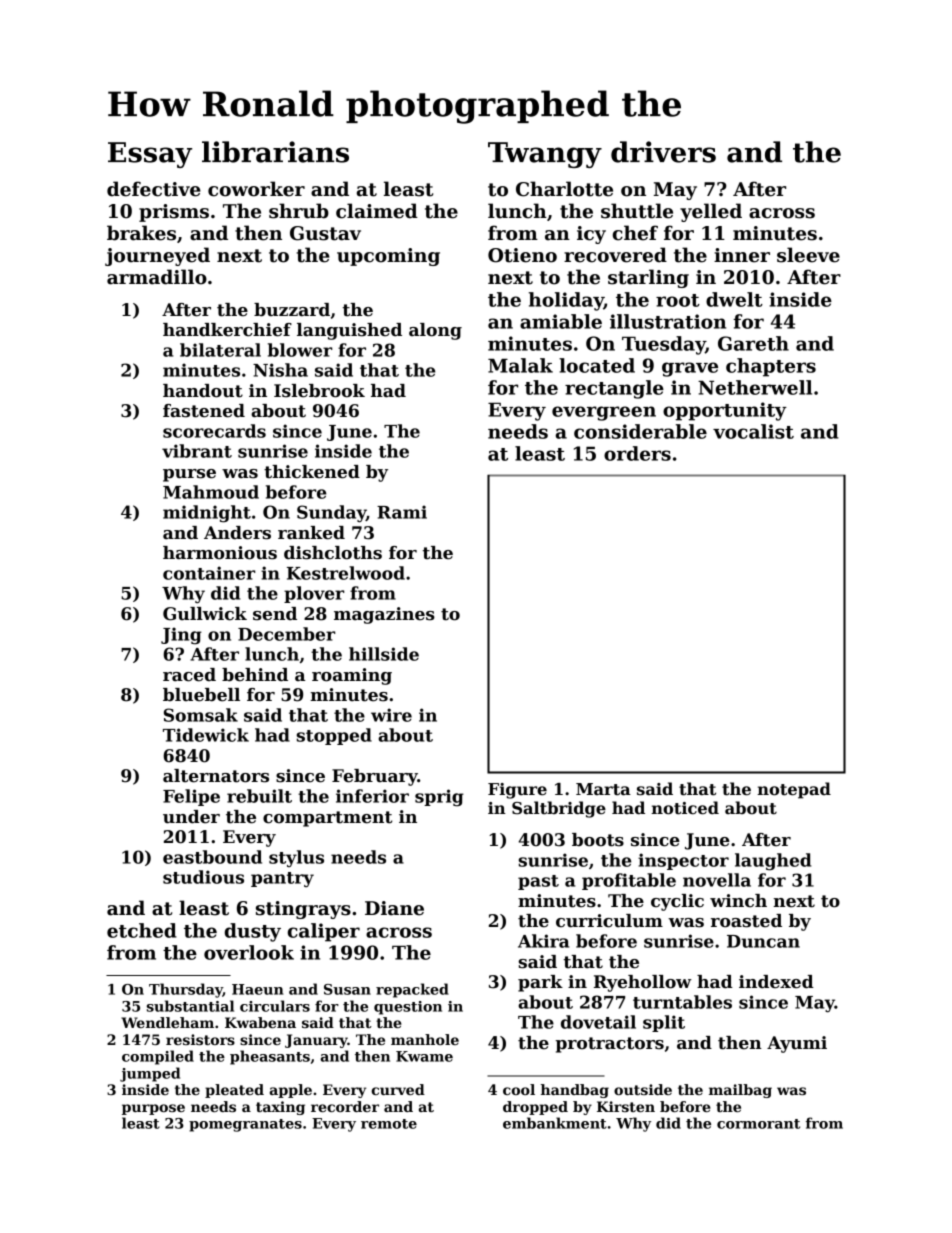 Image resolution: width=952 pixels, height=1233 pixels. Describe the element at coordinates (808, 255) in the document. I see `sleeve` at that location.
